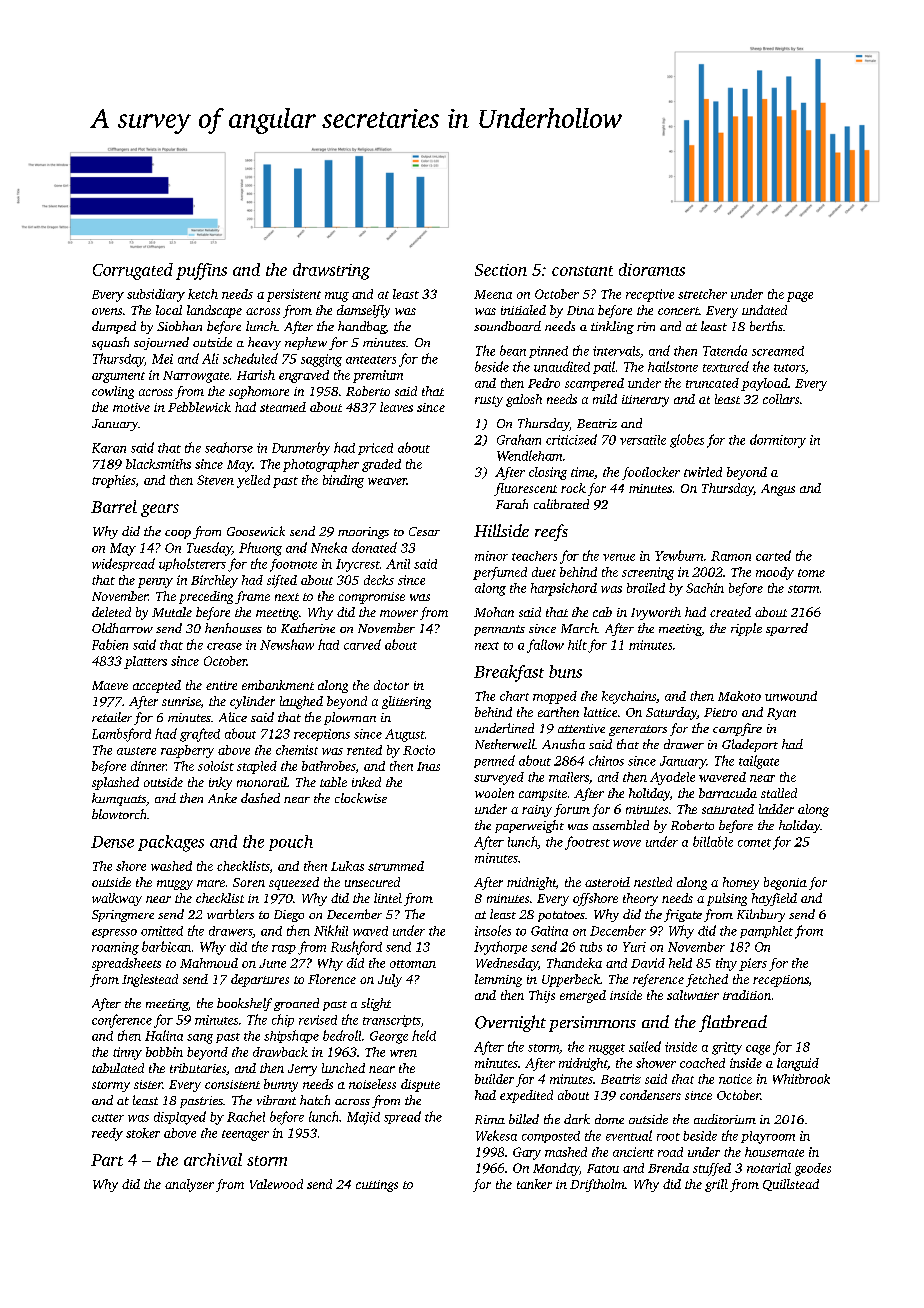  What do you see at coordinates (542, 996) in the page?
I see `Thijs` at bounding box center [542, 996].
